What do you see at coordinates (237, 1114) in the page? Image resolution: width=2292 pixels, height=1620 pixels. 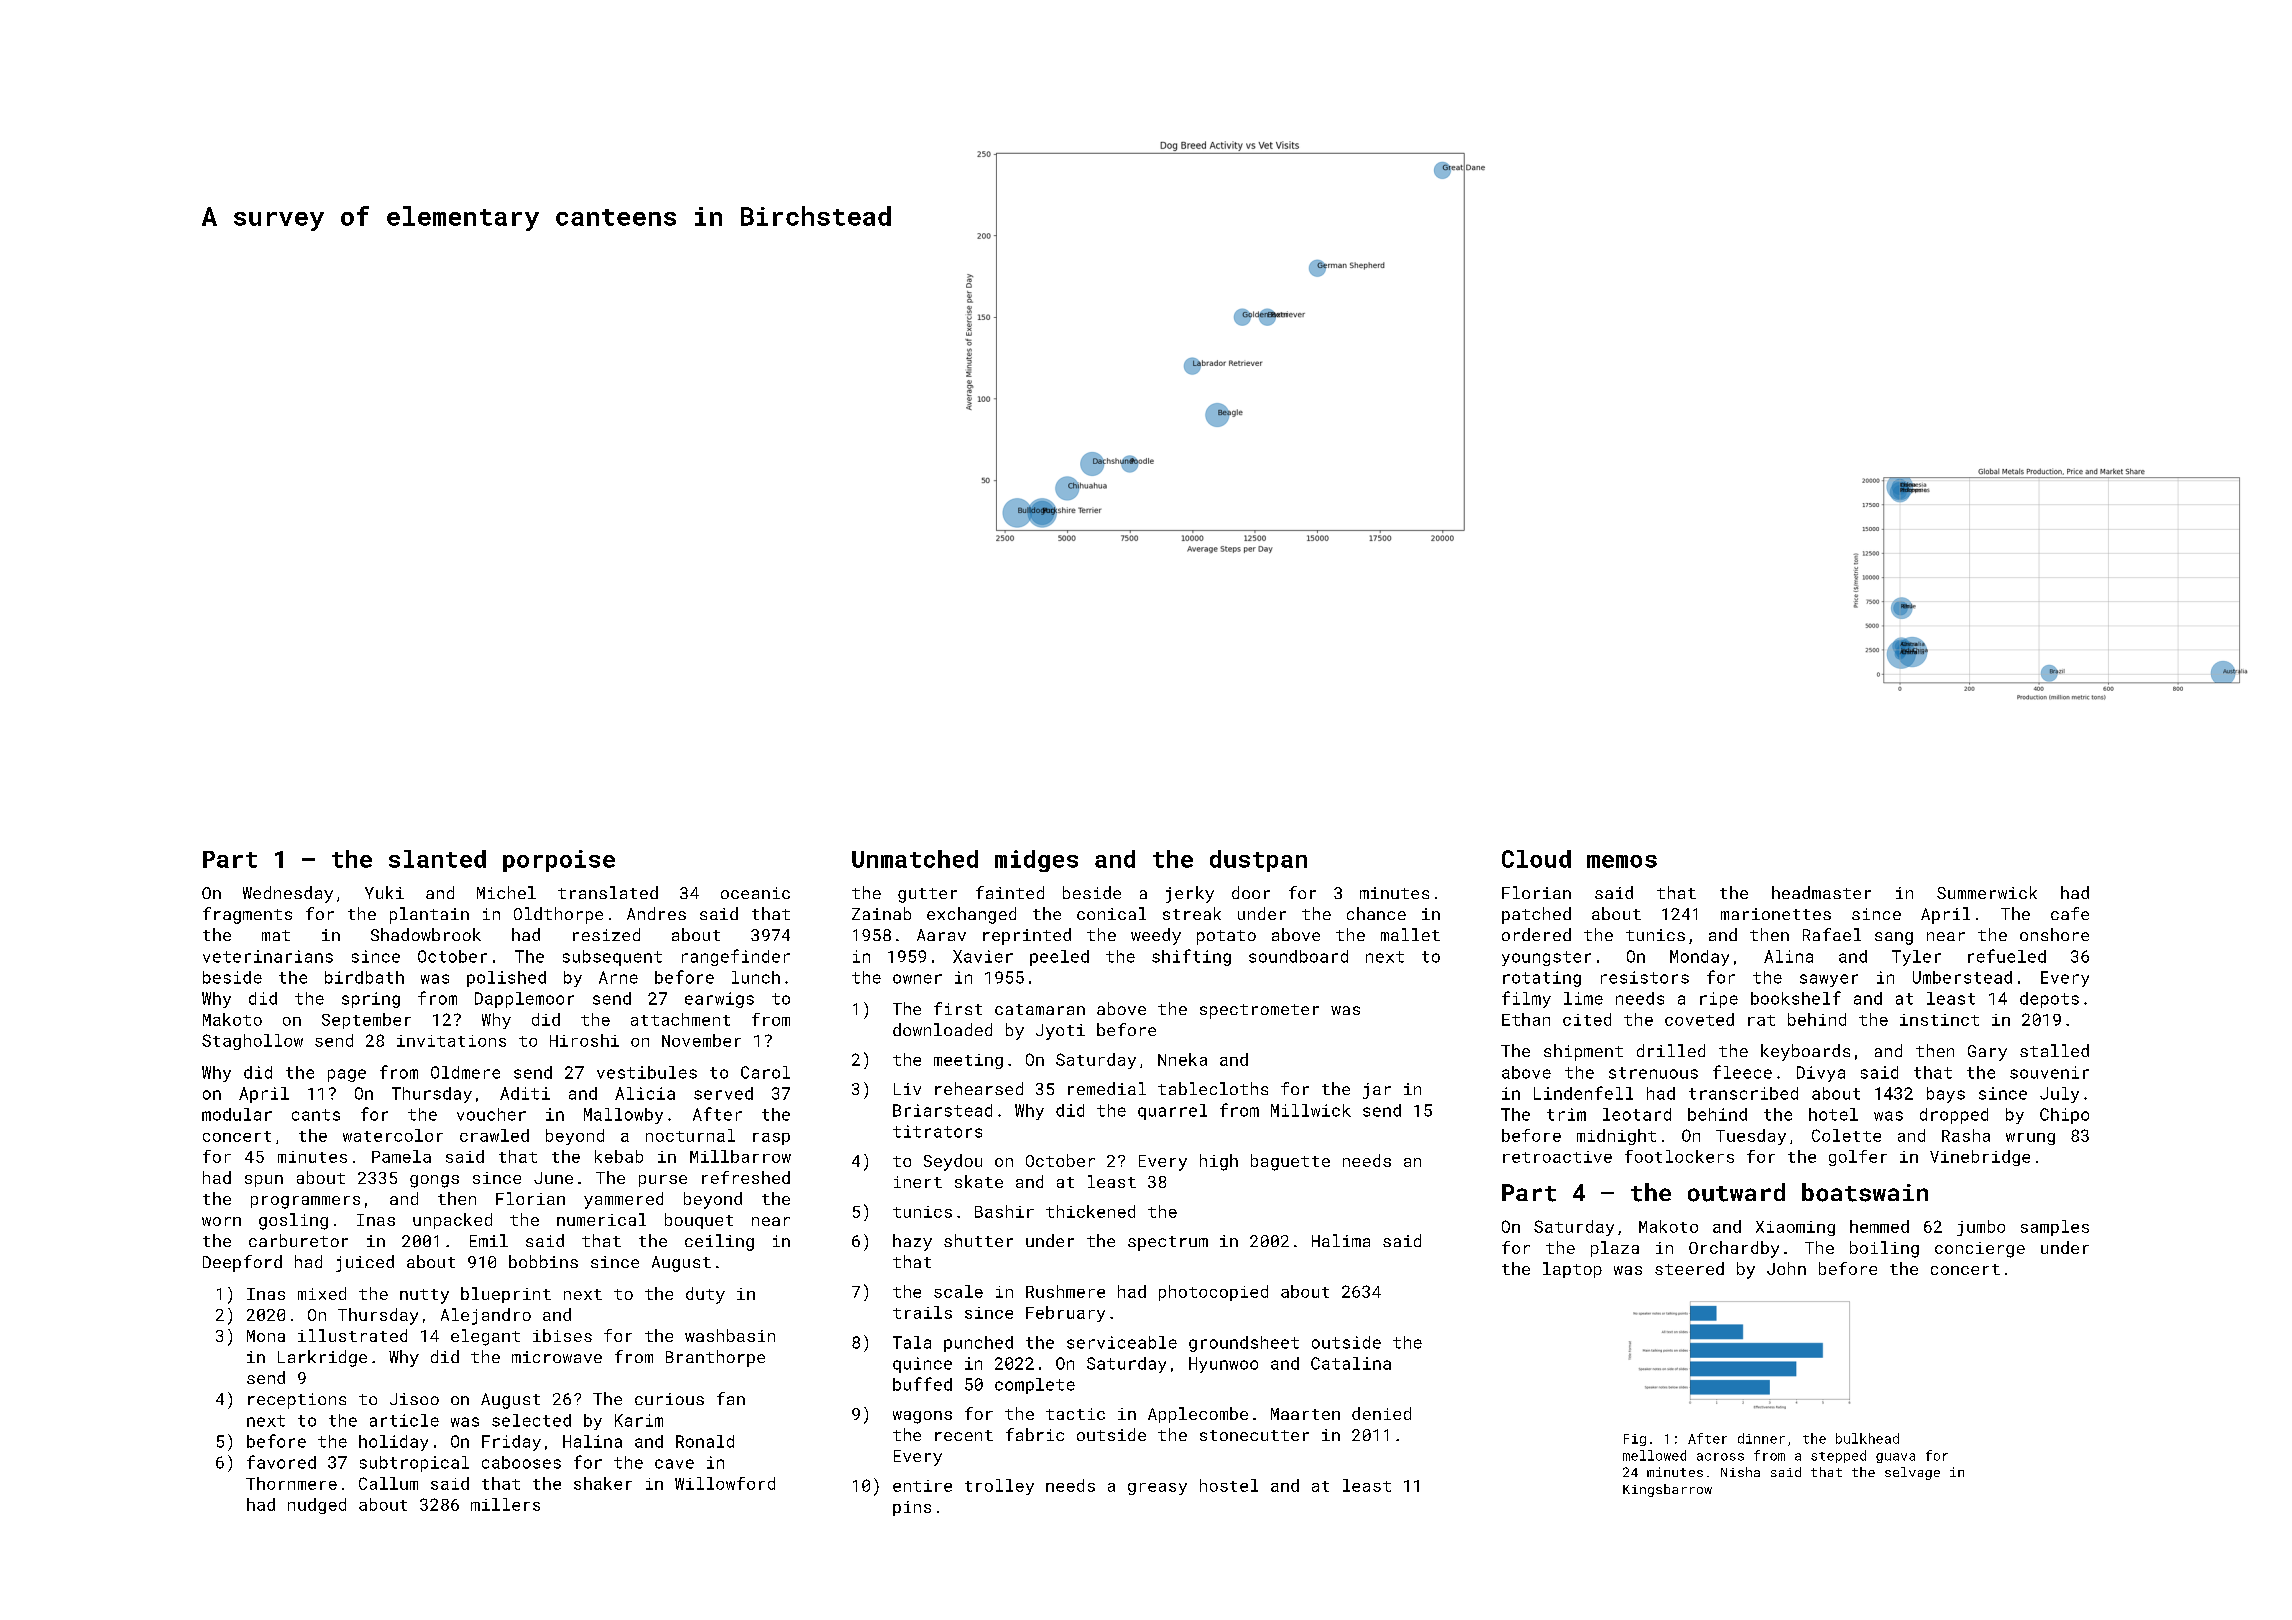 I see `modular` at bounding box center [237, 1114].
